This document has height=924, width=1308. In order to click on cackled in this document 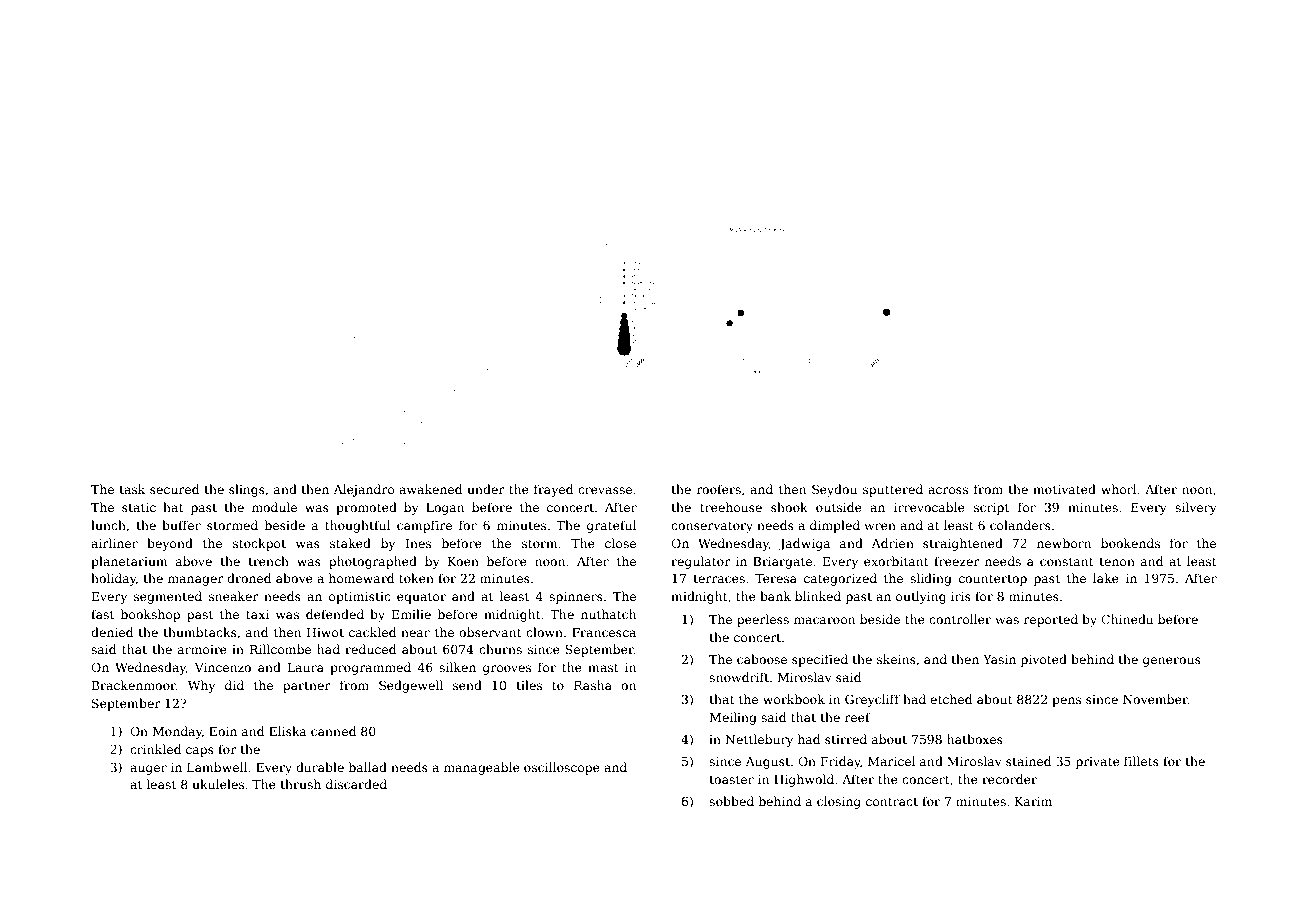, I will do `click(372, 632)`.
